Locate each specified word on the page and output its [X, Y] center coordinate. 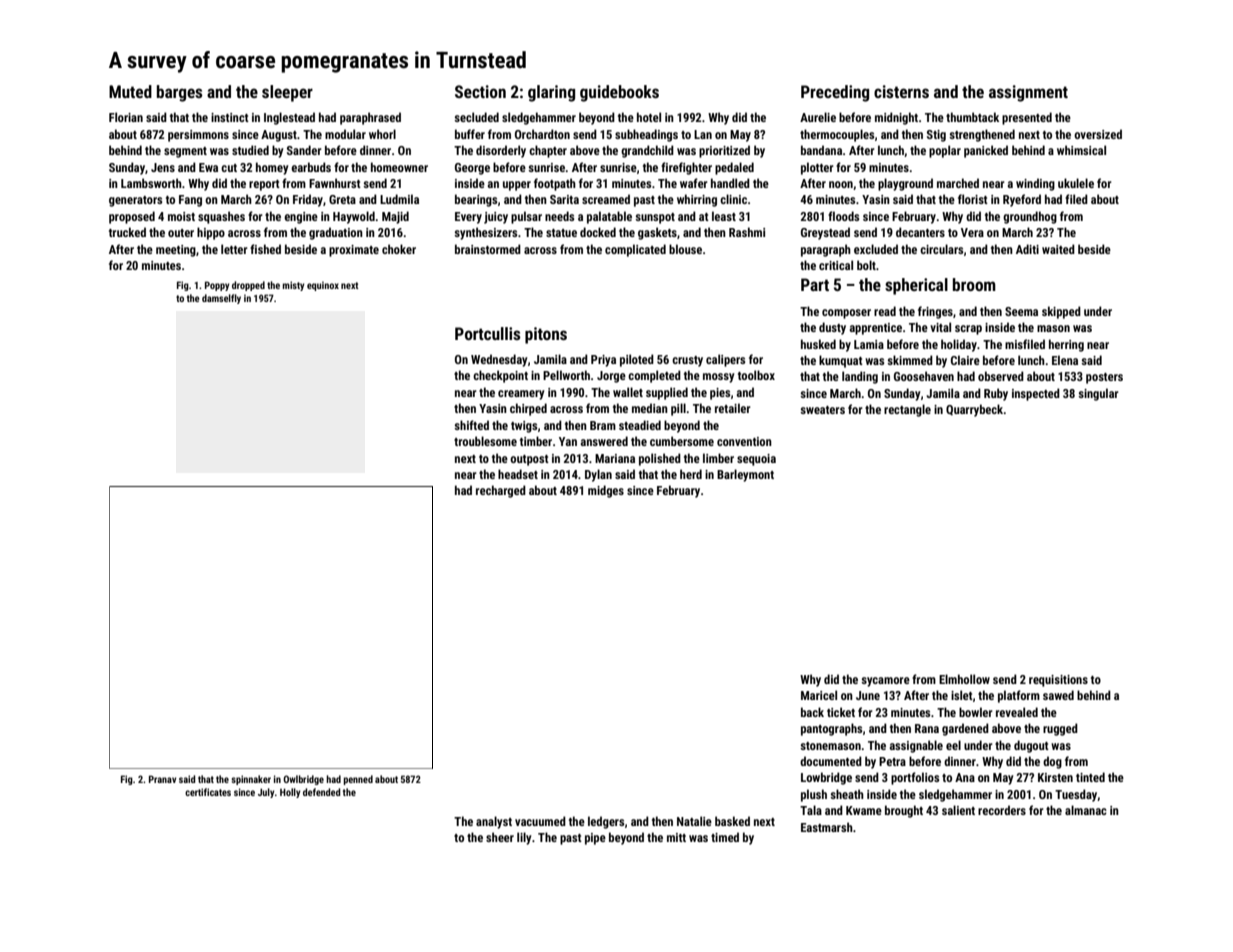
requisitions [1058, 681]
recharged [501, 491]
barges [180, 93]
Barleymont [745, 475]
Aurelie [818, 117]
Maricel [819, 695]
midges [606, 491]
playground [905, 184]
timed [725, 837]
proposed [132, 217]
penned [358, 780]
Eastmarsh [827, 827]
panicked [986, 151]
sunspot [655, 218]
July [266, 793]
